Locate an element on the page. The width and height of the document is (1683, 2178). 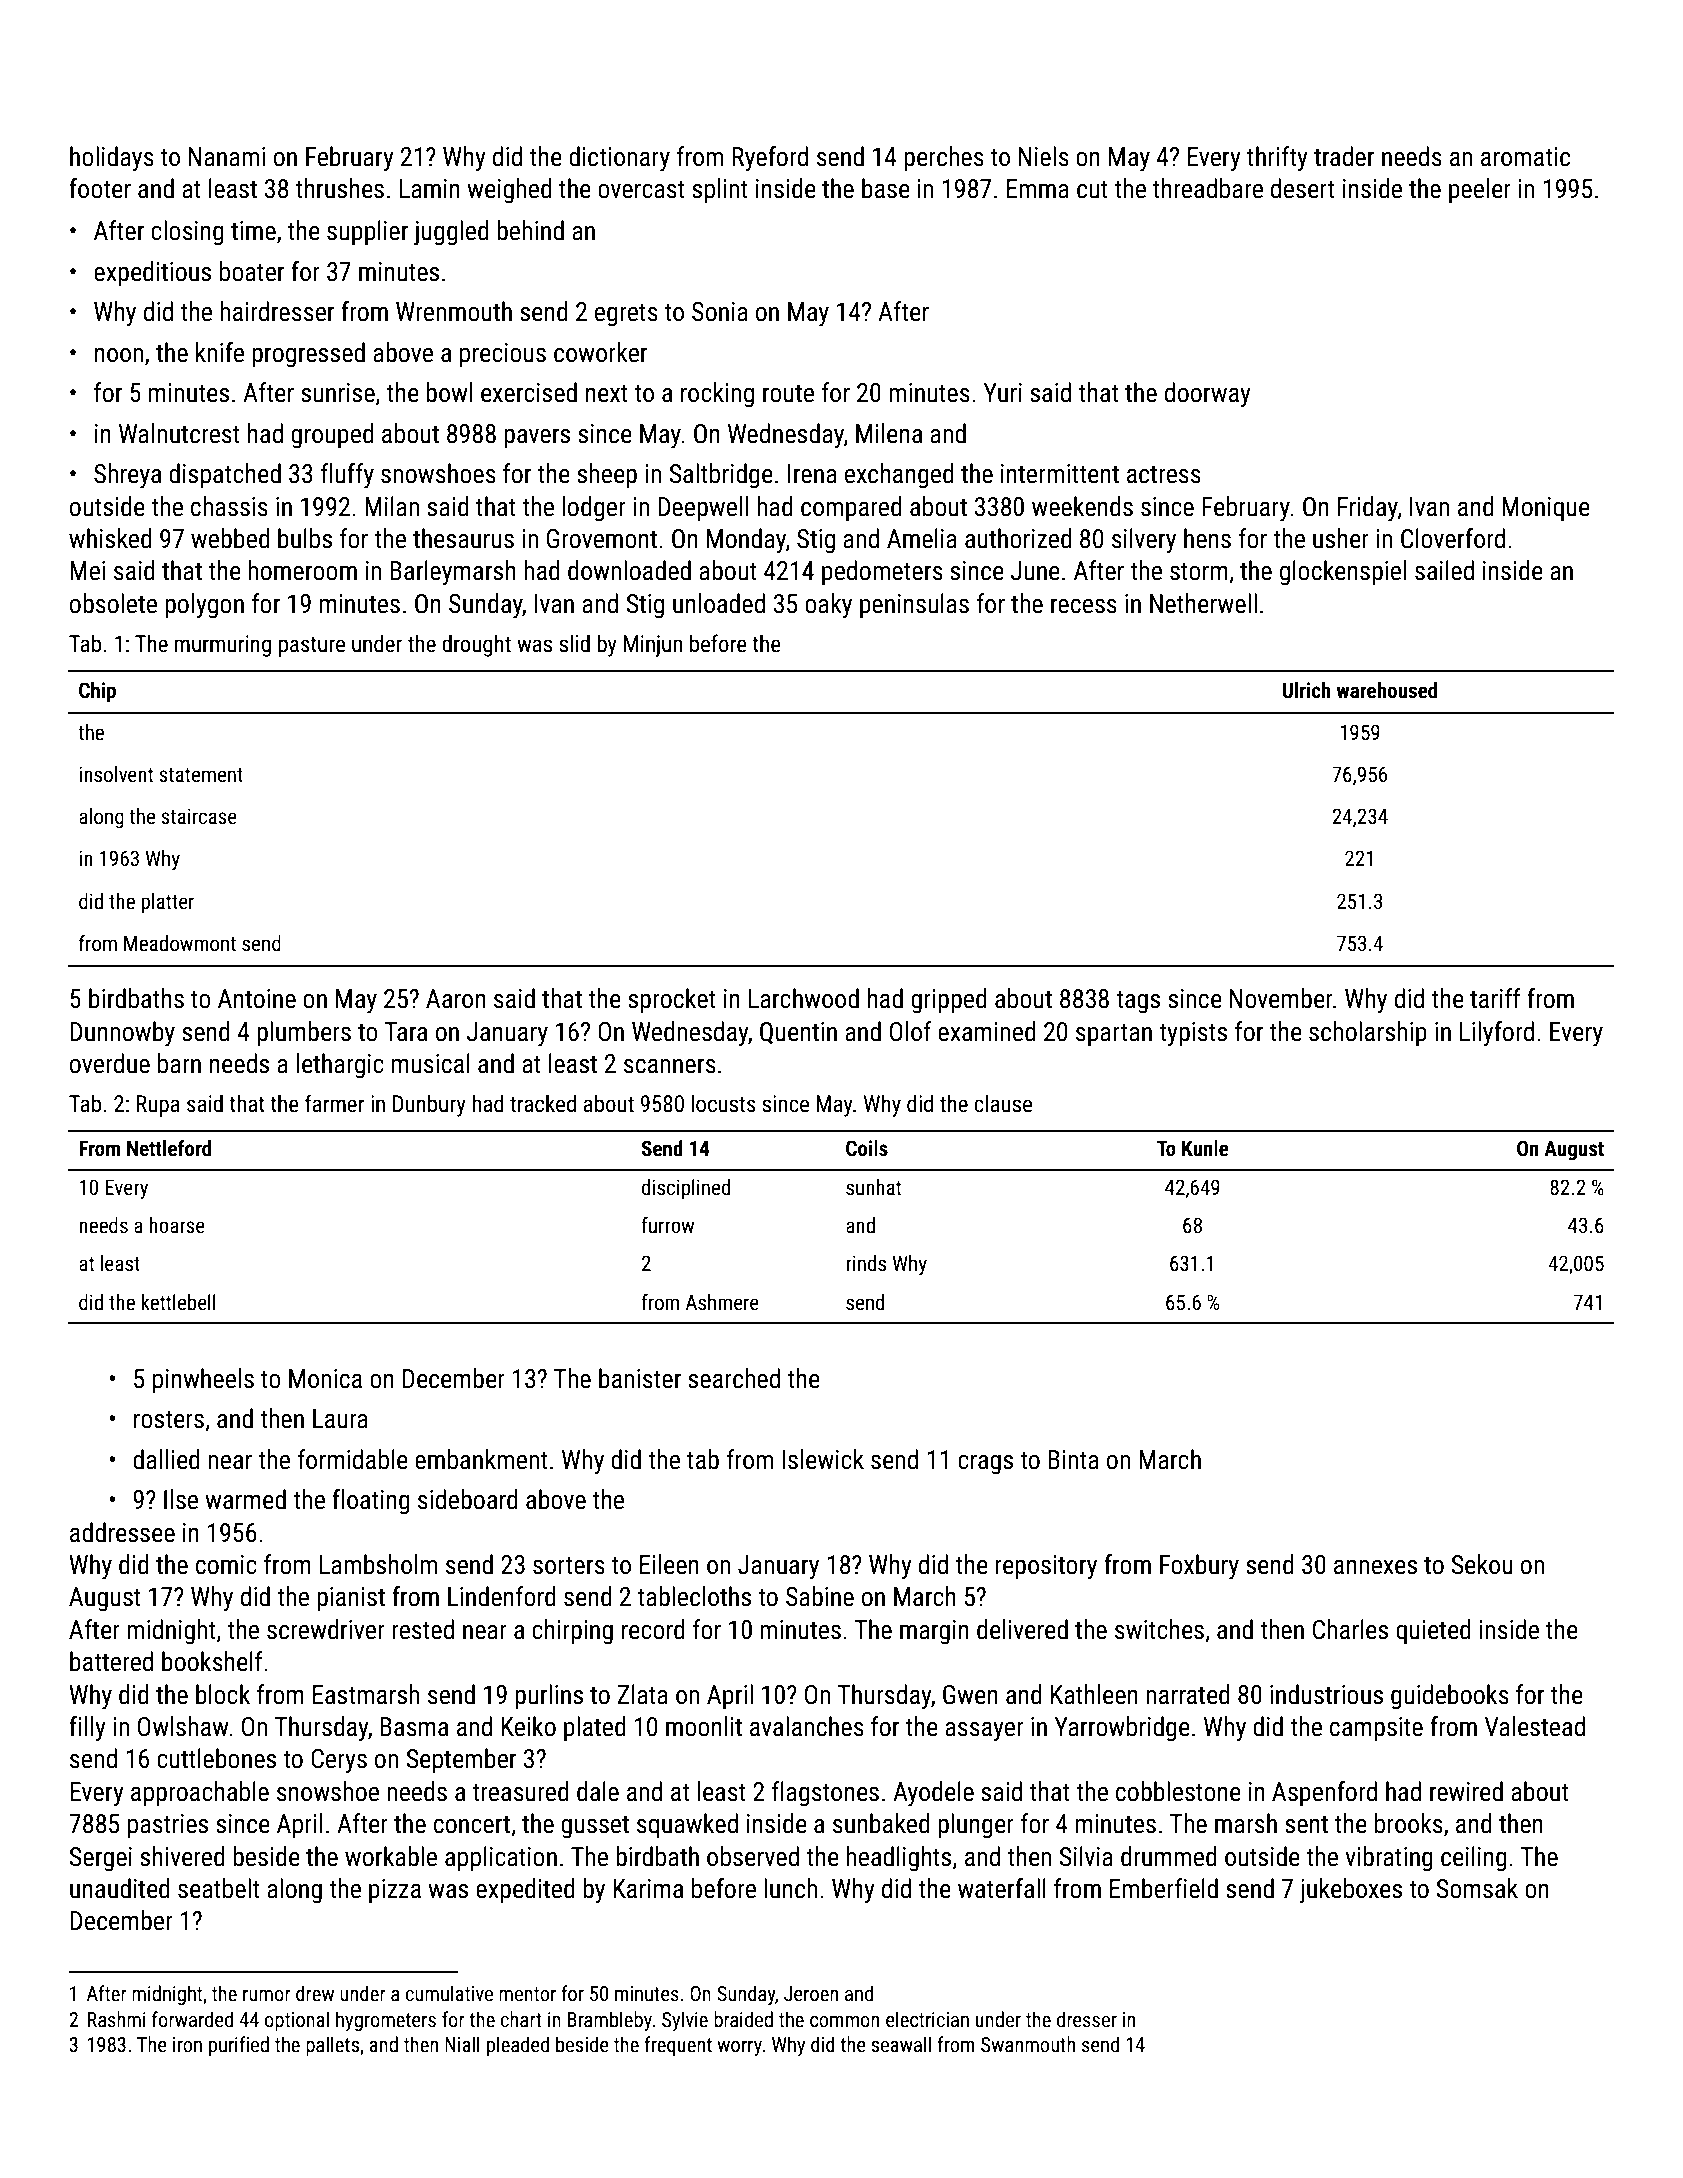
pinwheels is located at coordinates (203, 1381).
